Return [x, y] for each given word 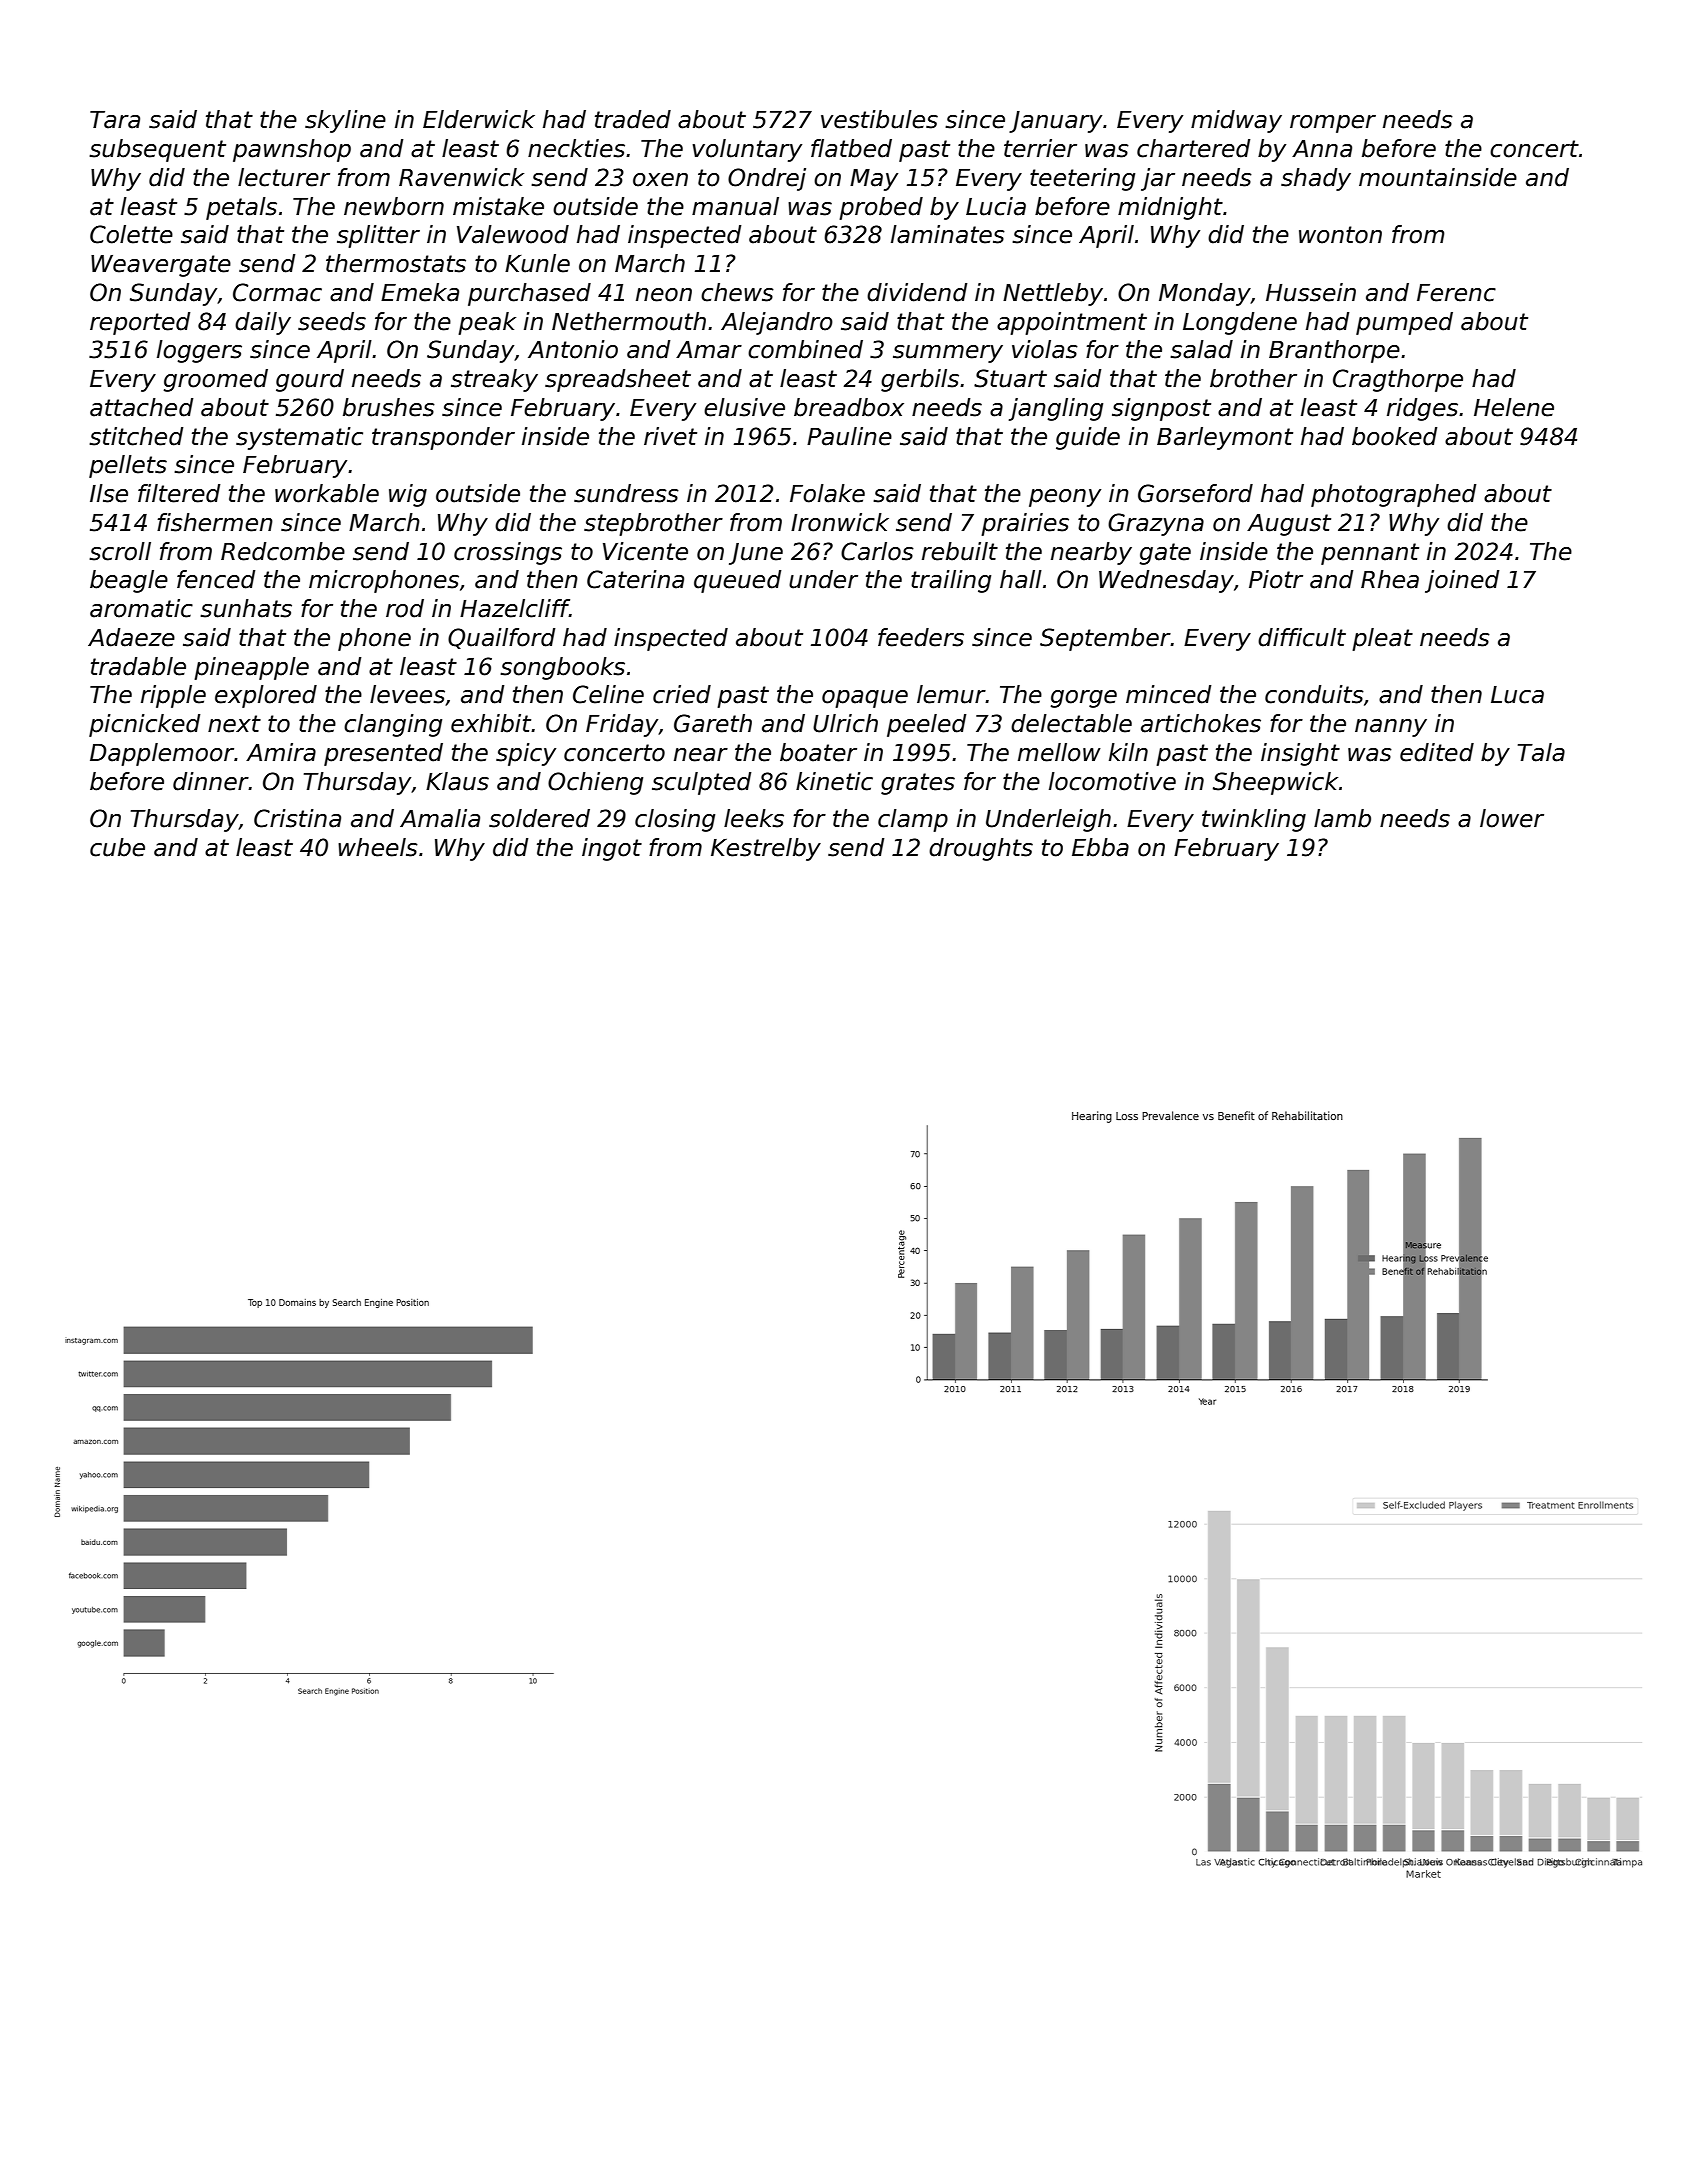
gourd [310, 380]
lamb [1342, 818]
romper [1333, 124]
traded [633, 119]
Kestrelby [766, 849]
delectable [1071, 723]
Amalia [440, 818]
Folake [827, 493]
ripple [173, 696]
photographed [1393, 495]
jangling [1056, 409]
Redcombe [283, 551]
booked [1394, 436]
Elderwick [479, 119]
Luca [1517, 695]
